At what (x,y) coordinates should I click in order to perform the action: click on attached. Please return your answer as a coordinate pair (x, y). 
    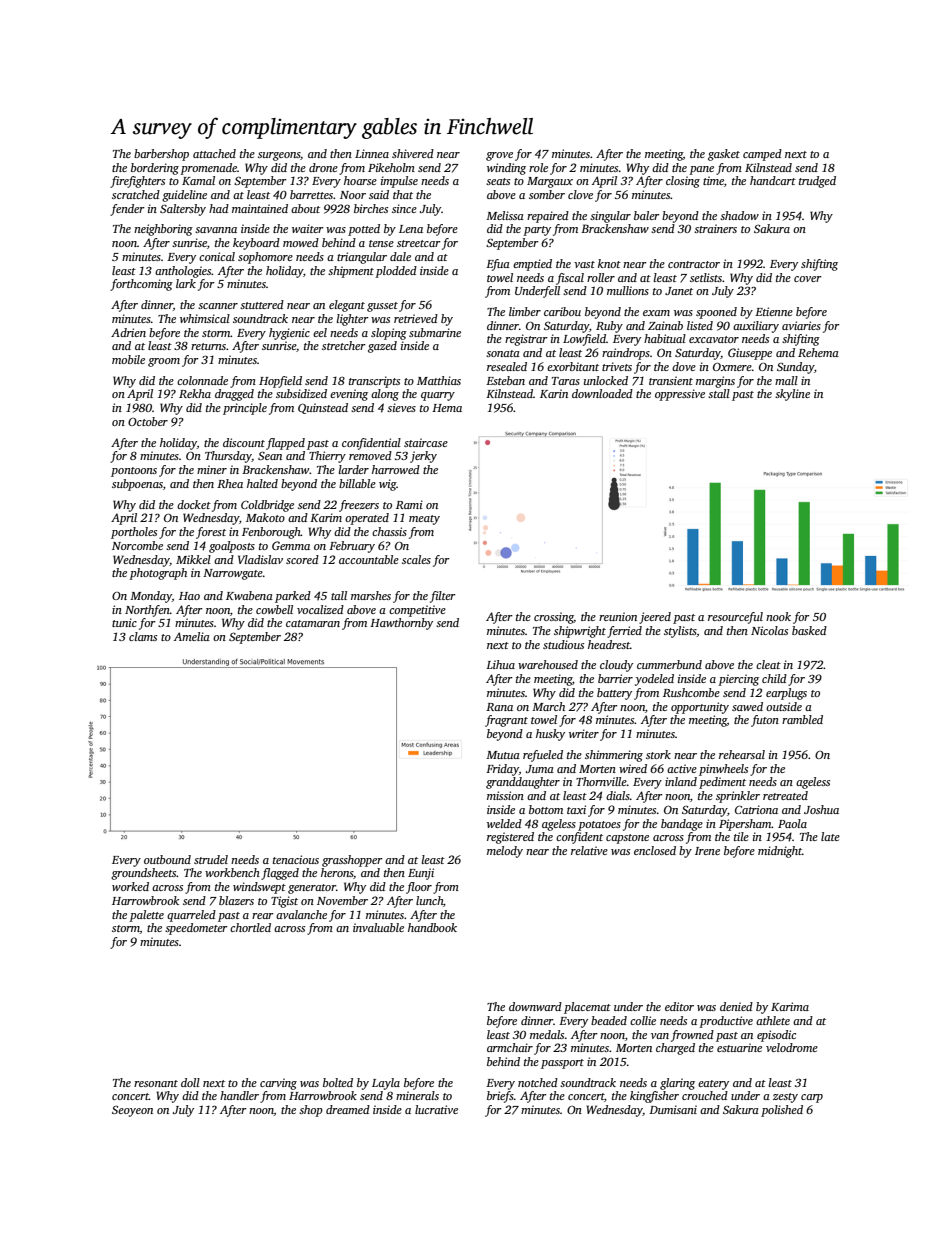
    Looking at the image, I should click on (214, 153).
